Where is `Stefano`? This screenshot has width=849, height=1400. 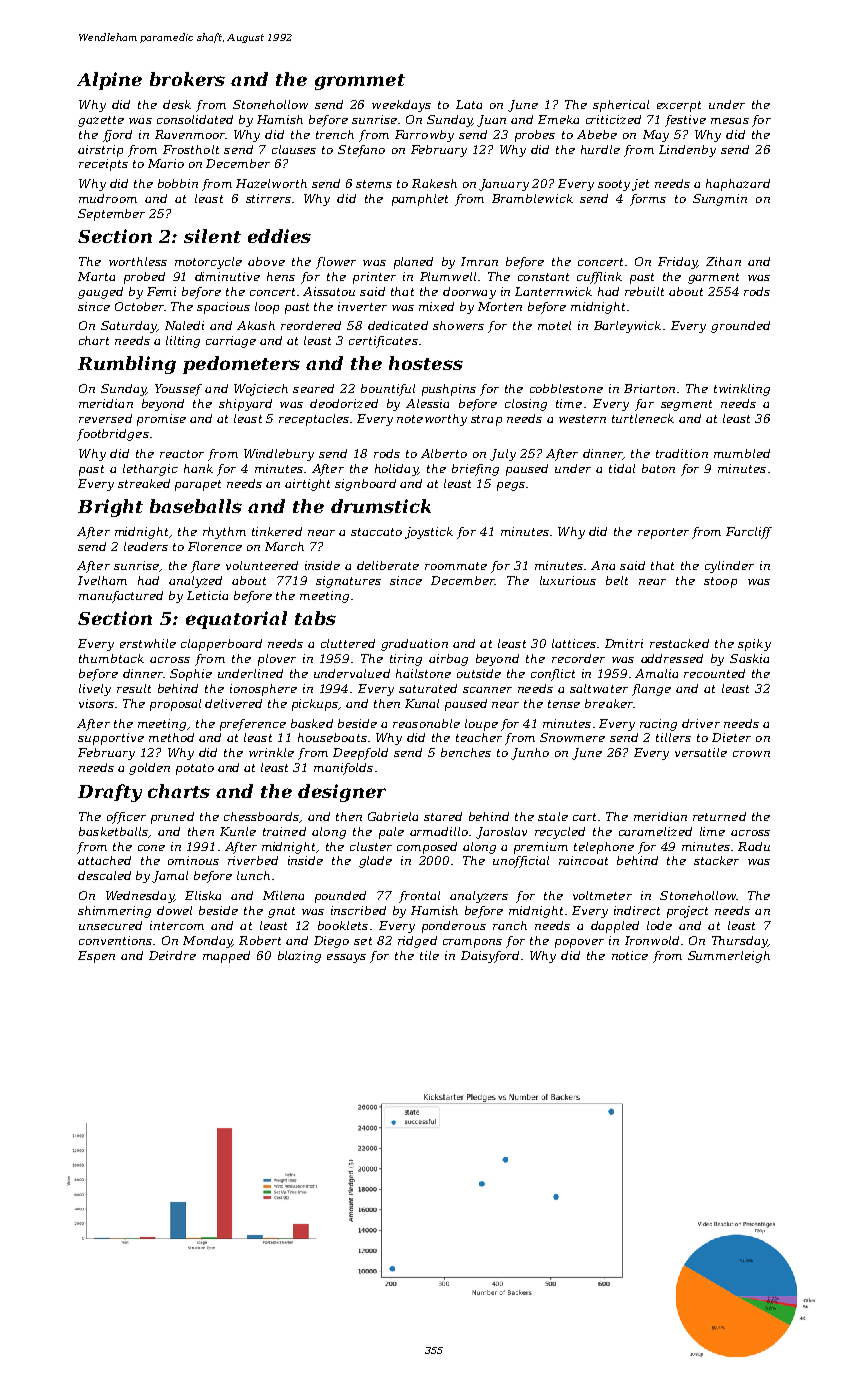
Stefano is located at coordinates (361, 151).
